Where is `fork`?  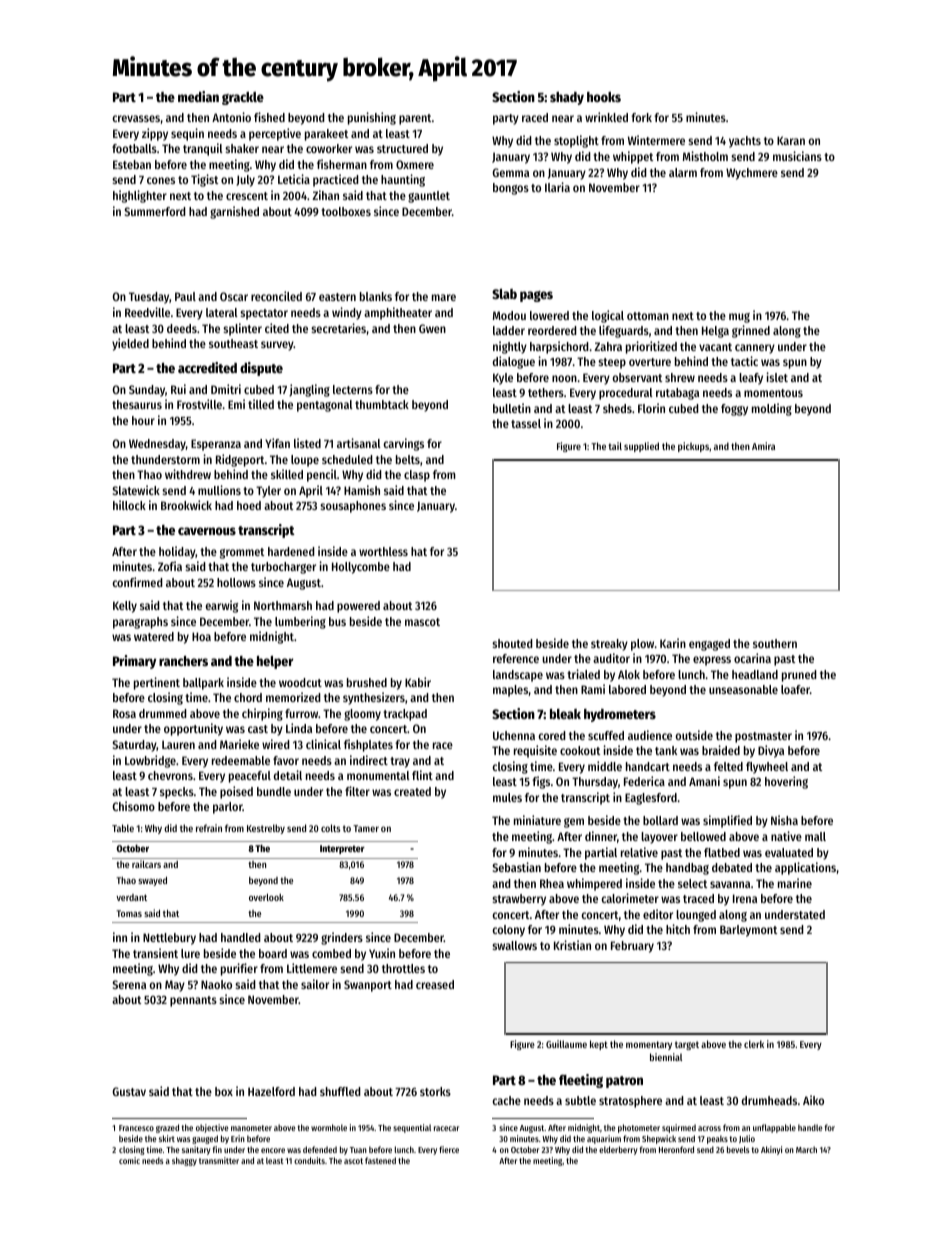
fork is located at coordinates (641, 117).
